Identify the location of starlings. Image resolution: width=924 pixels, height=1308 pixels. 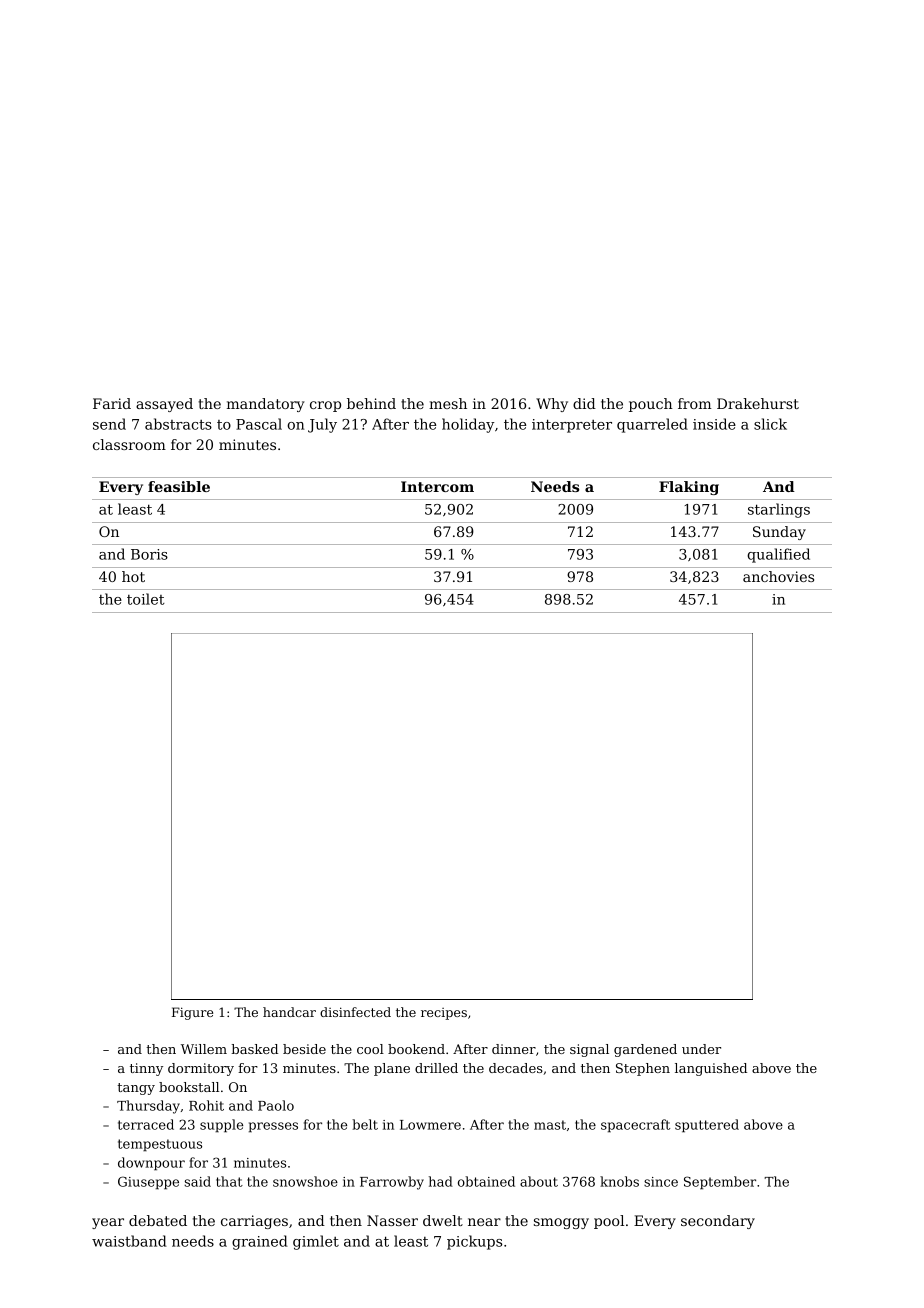
(779, 510).
